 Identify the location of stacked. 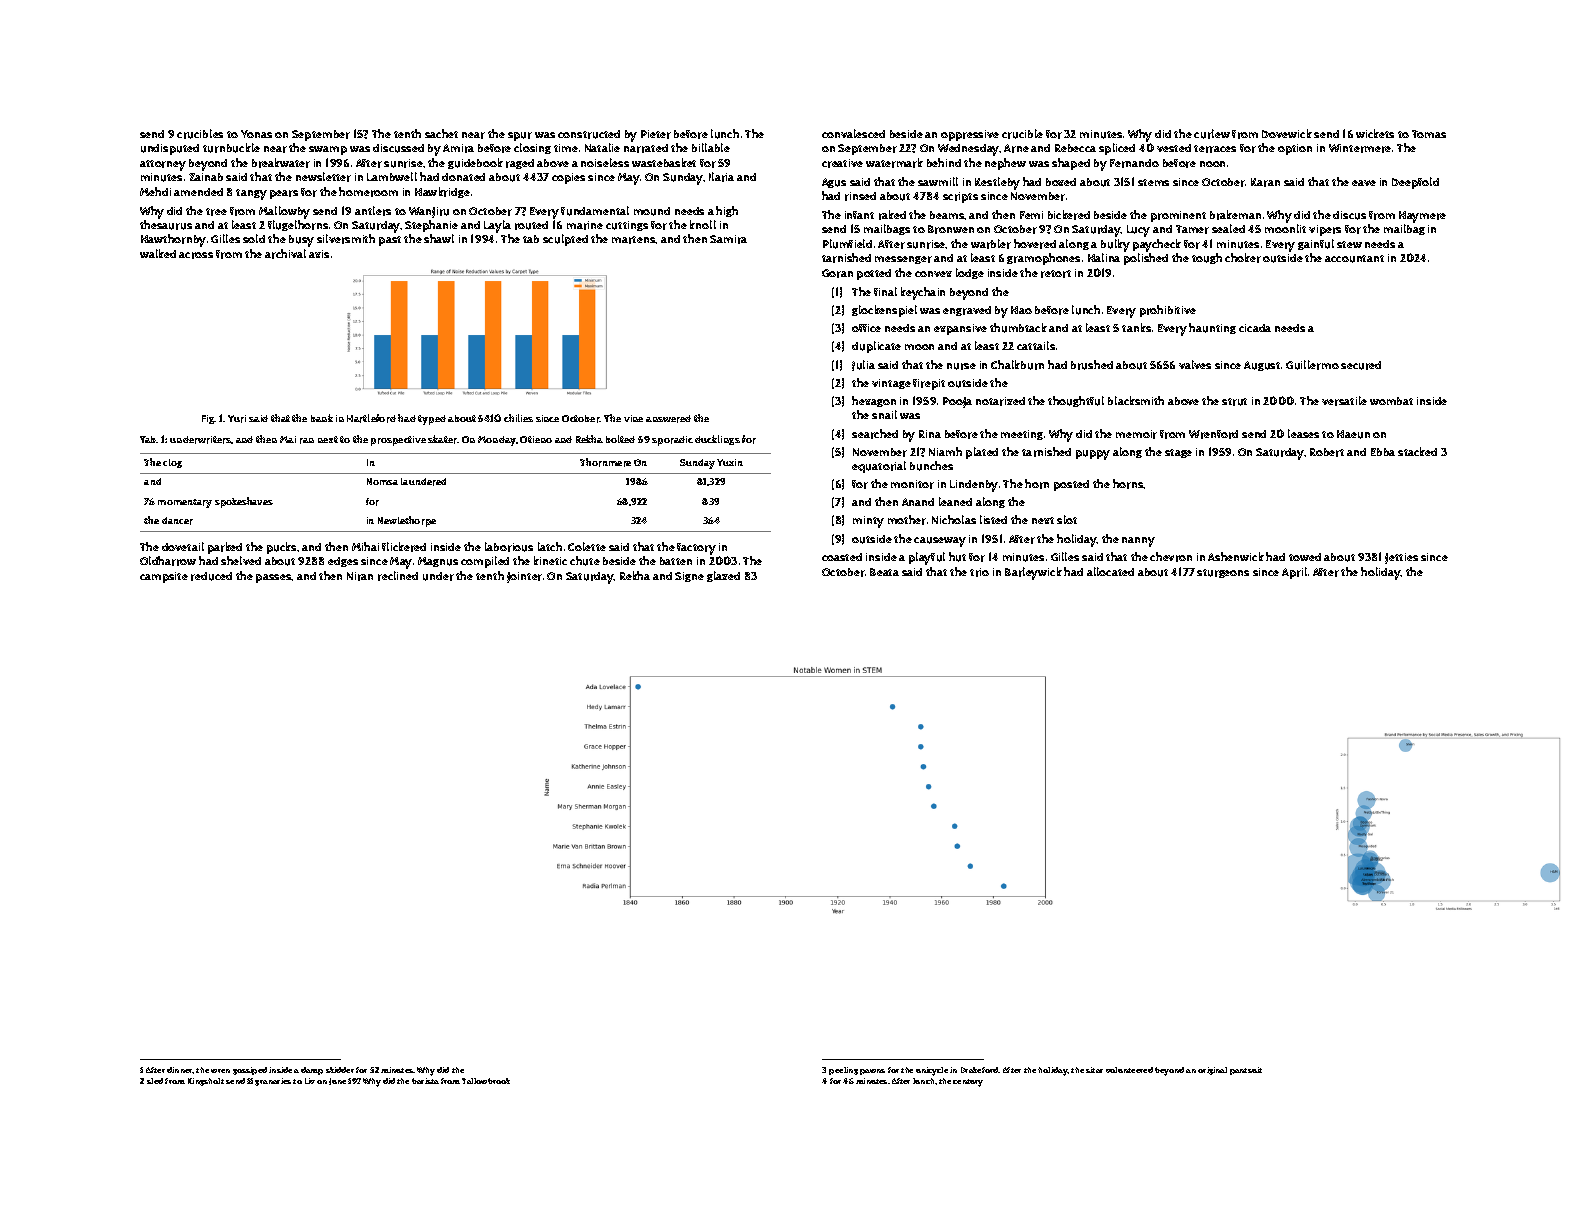
(1417, 451).
